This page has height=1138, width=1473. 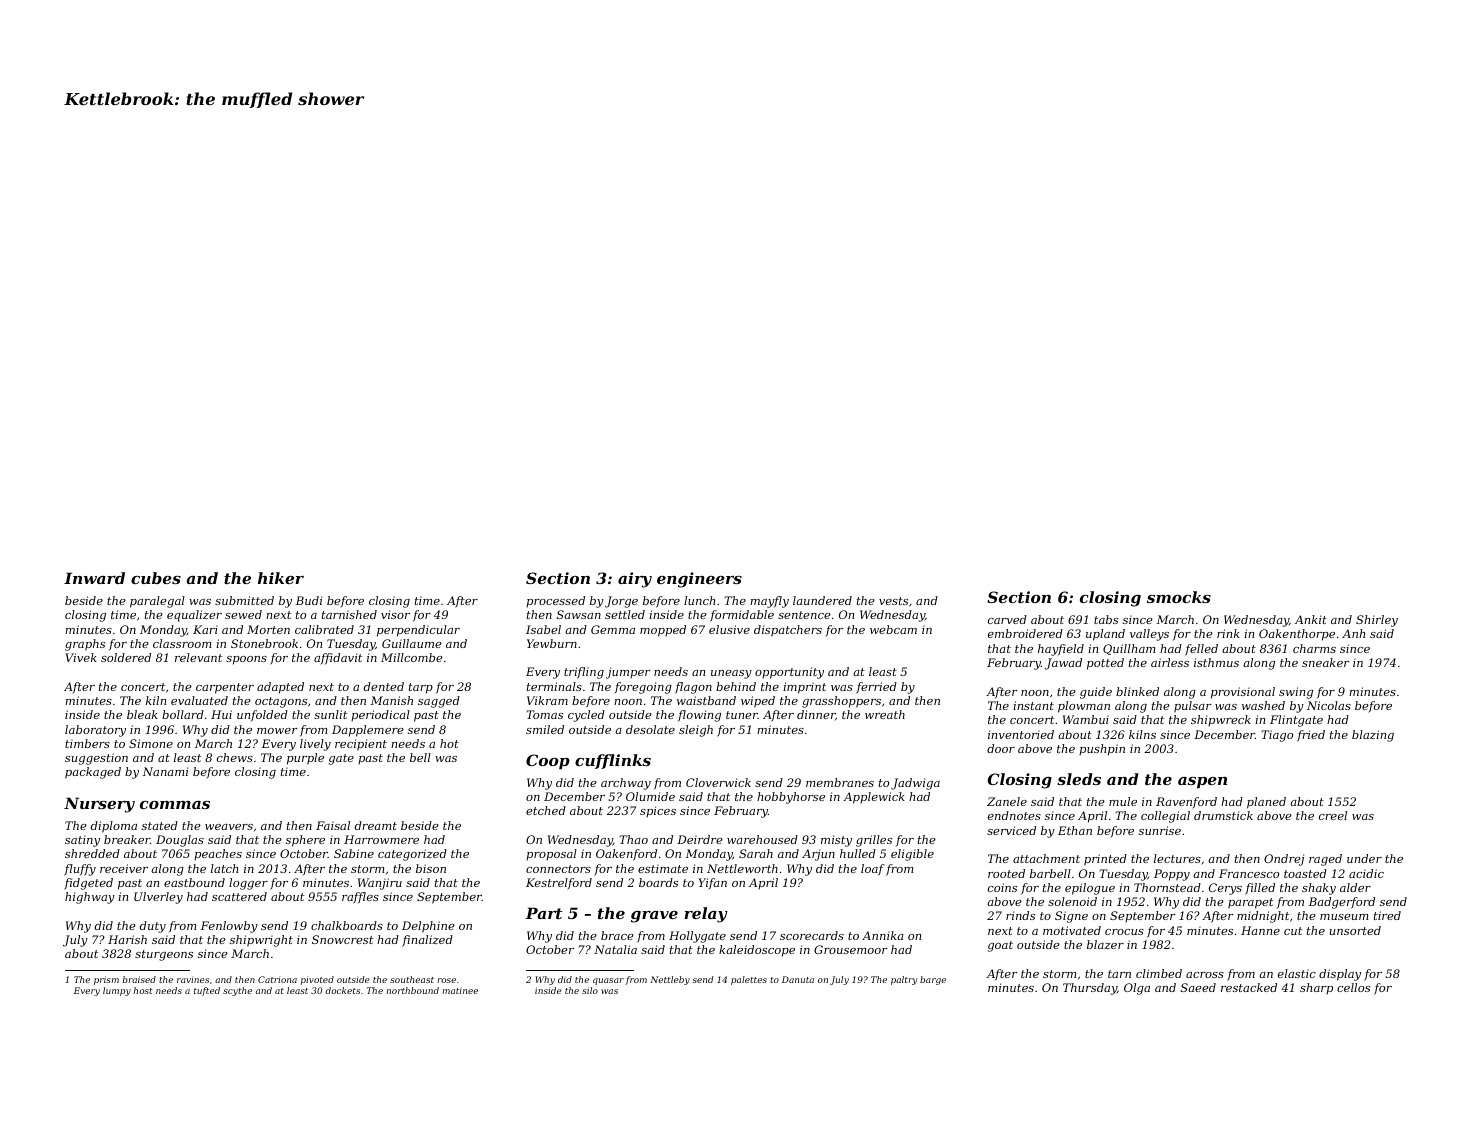 What do you see at coordinates (1296, 693) in the page?
I see `swing` at bounding box center [1296, 693].
